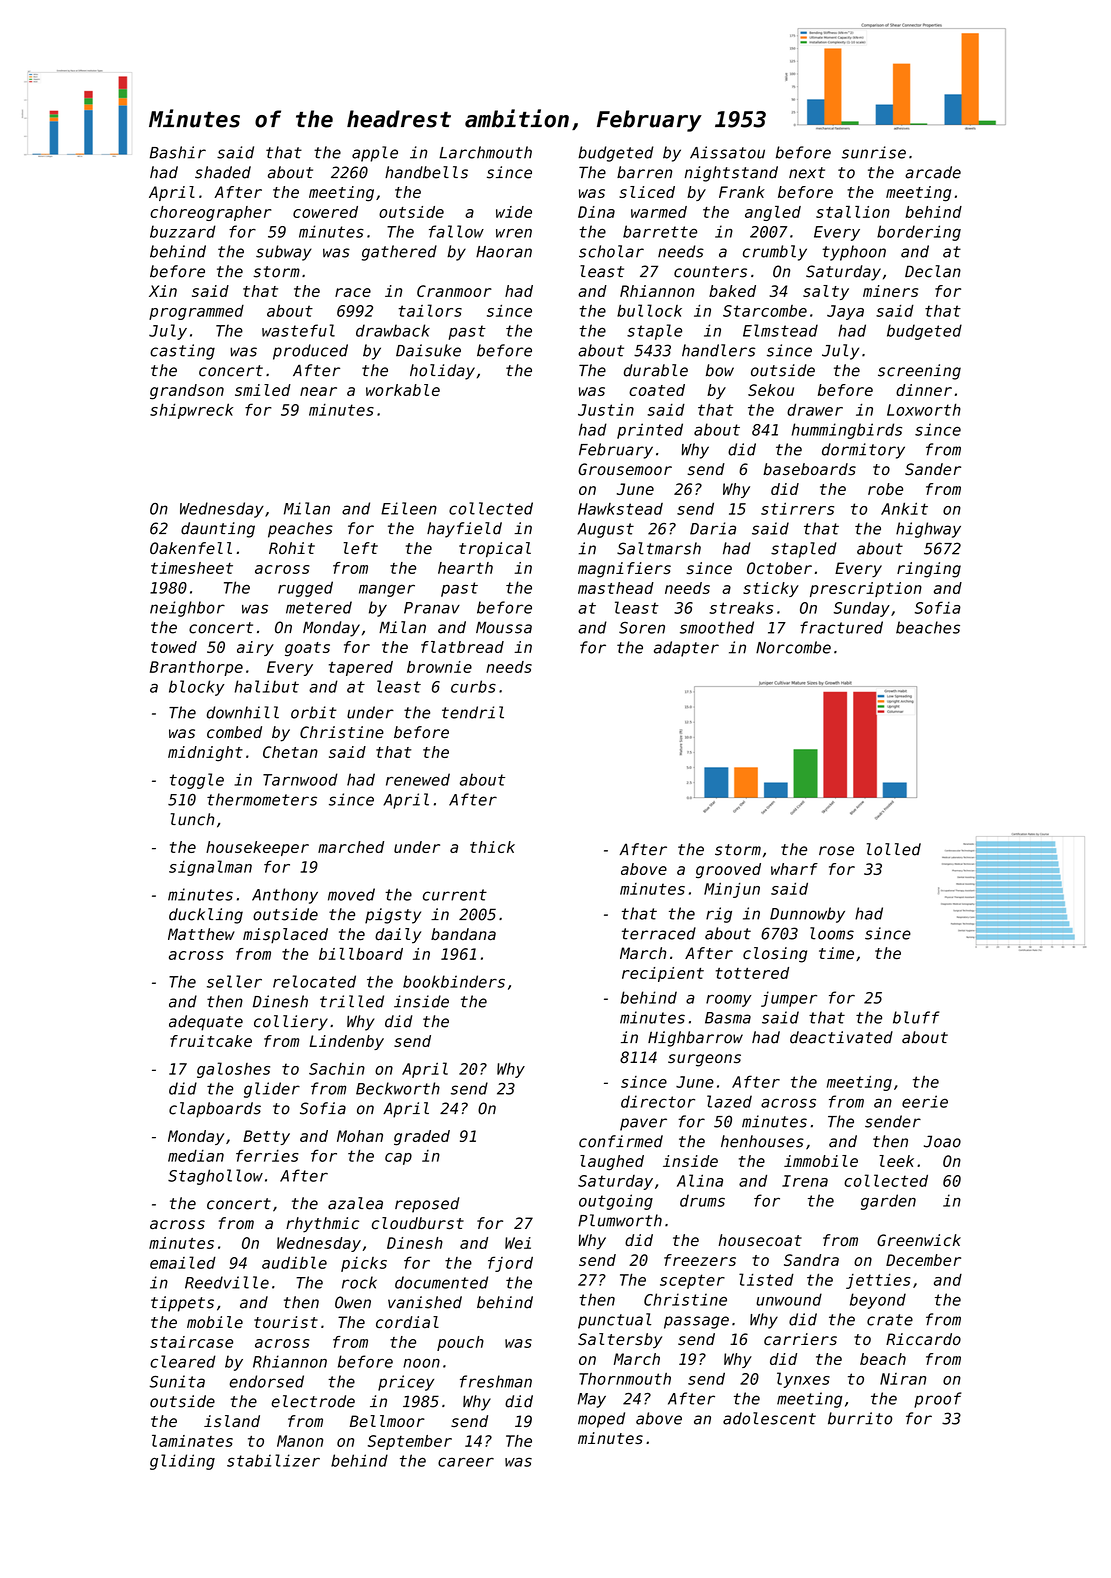 The height and width of the image is (1578, 1111). I want to click on fractured, so click(841, 627).
